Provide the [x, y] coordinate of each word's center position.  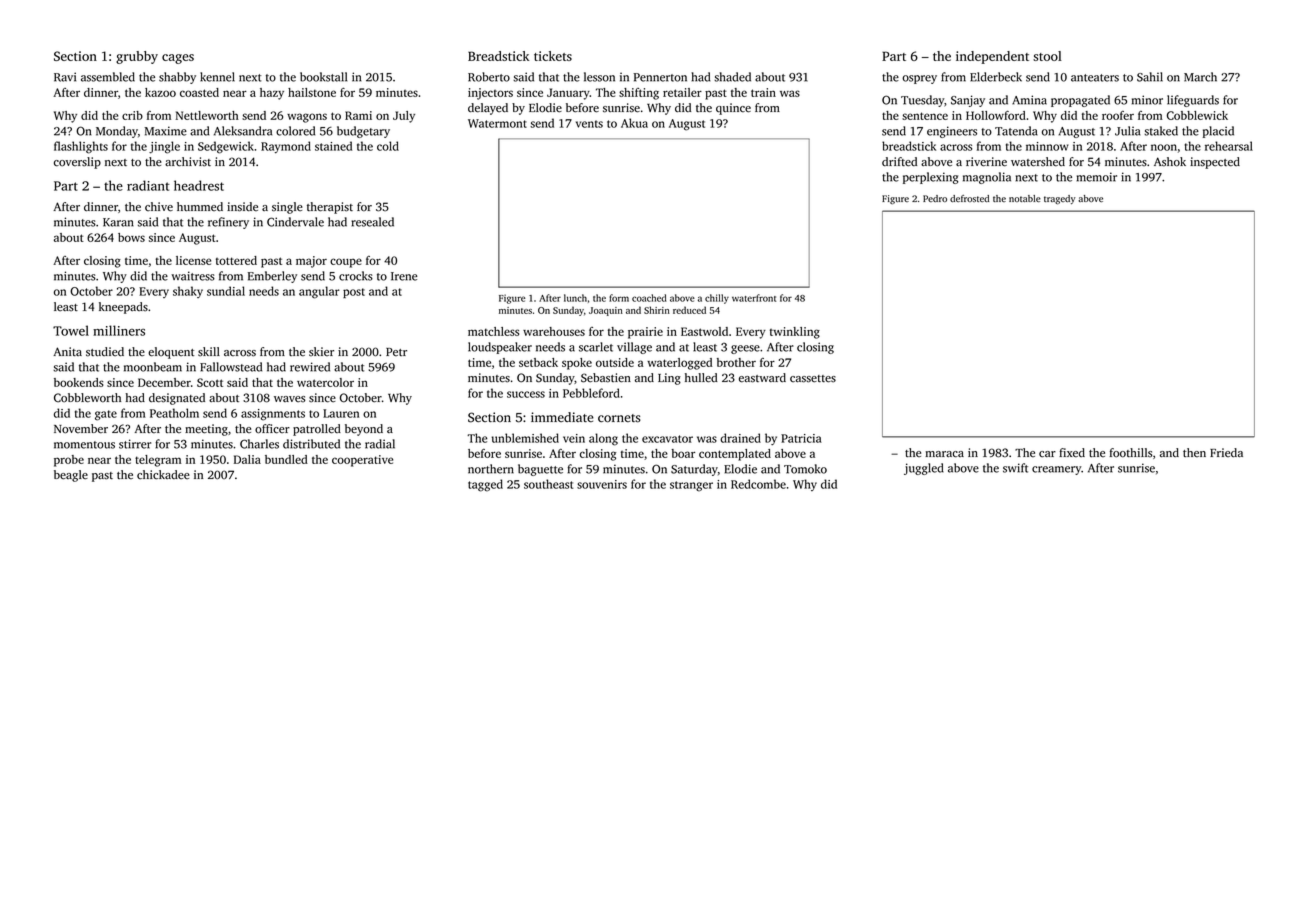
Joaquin [606, 311]
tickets [553, 56]
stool [1047, 56]
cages [178, 59]
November [81, 429]
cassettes [813, 379]
